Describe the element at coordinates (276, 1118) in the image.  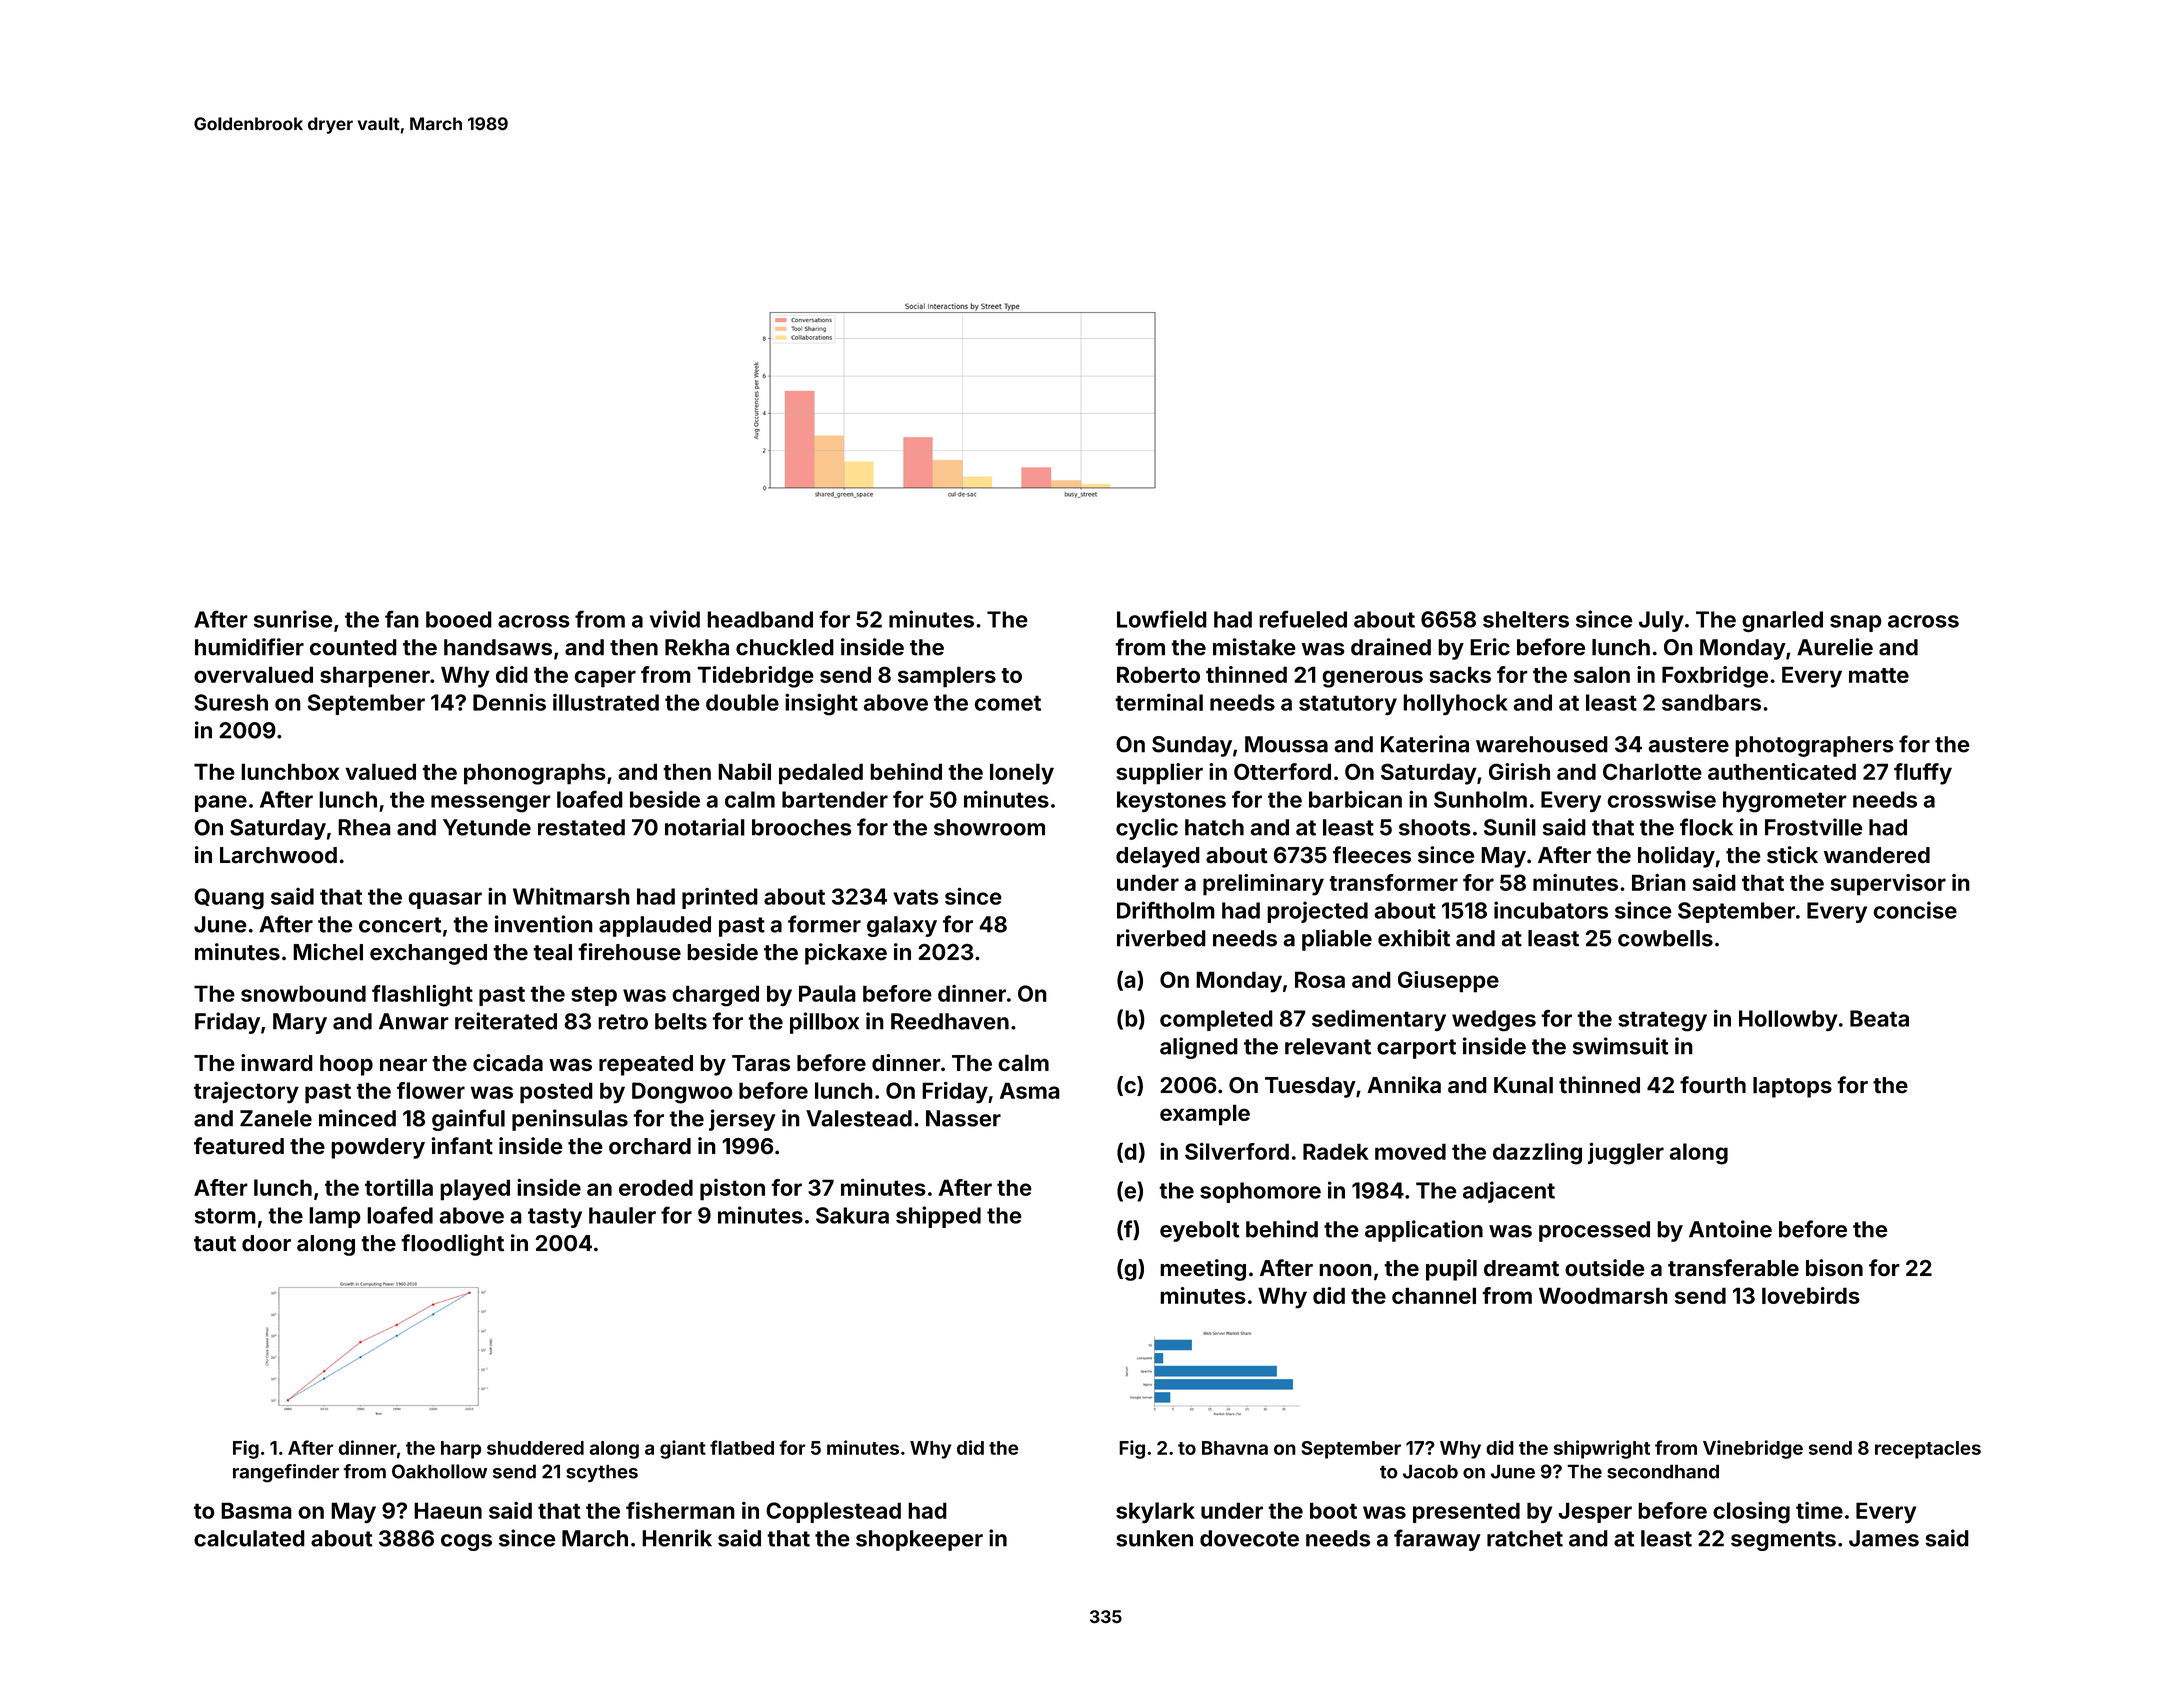
I see `Zanele` at that location.
